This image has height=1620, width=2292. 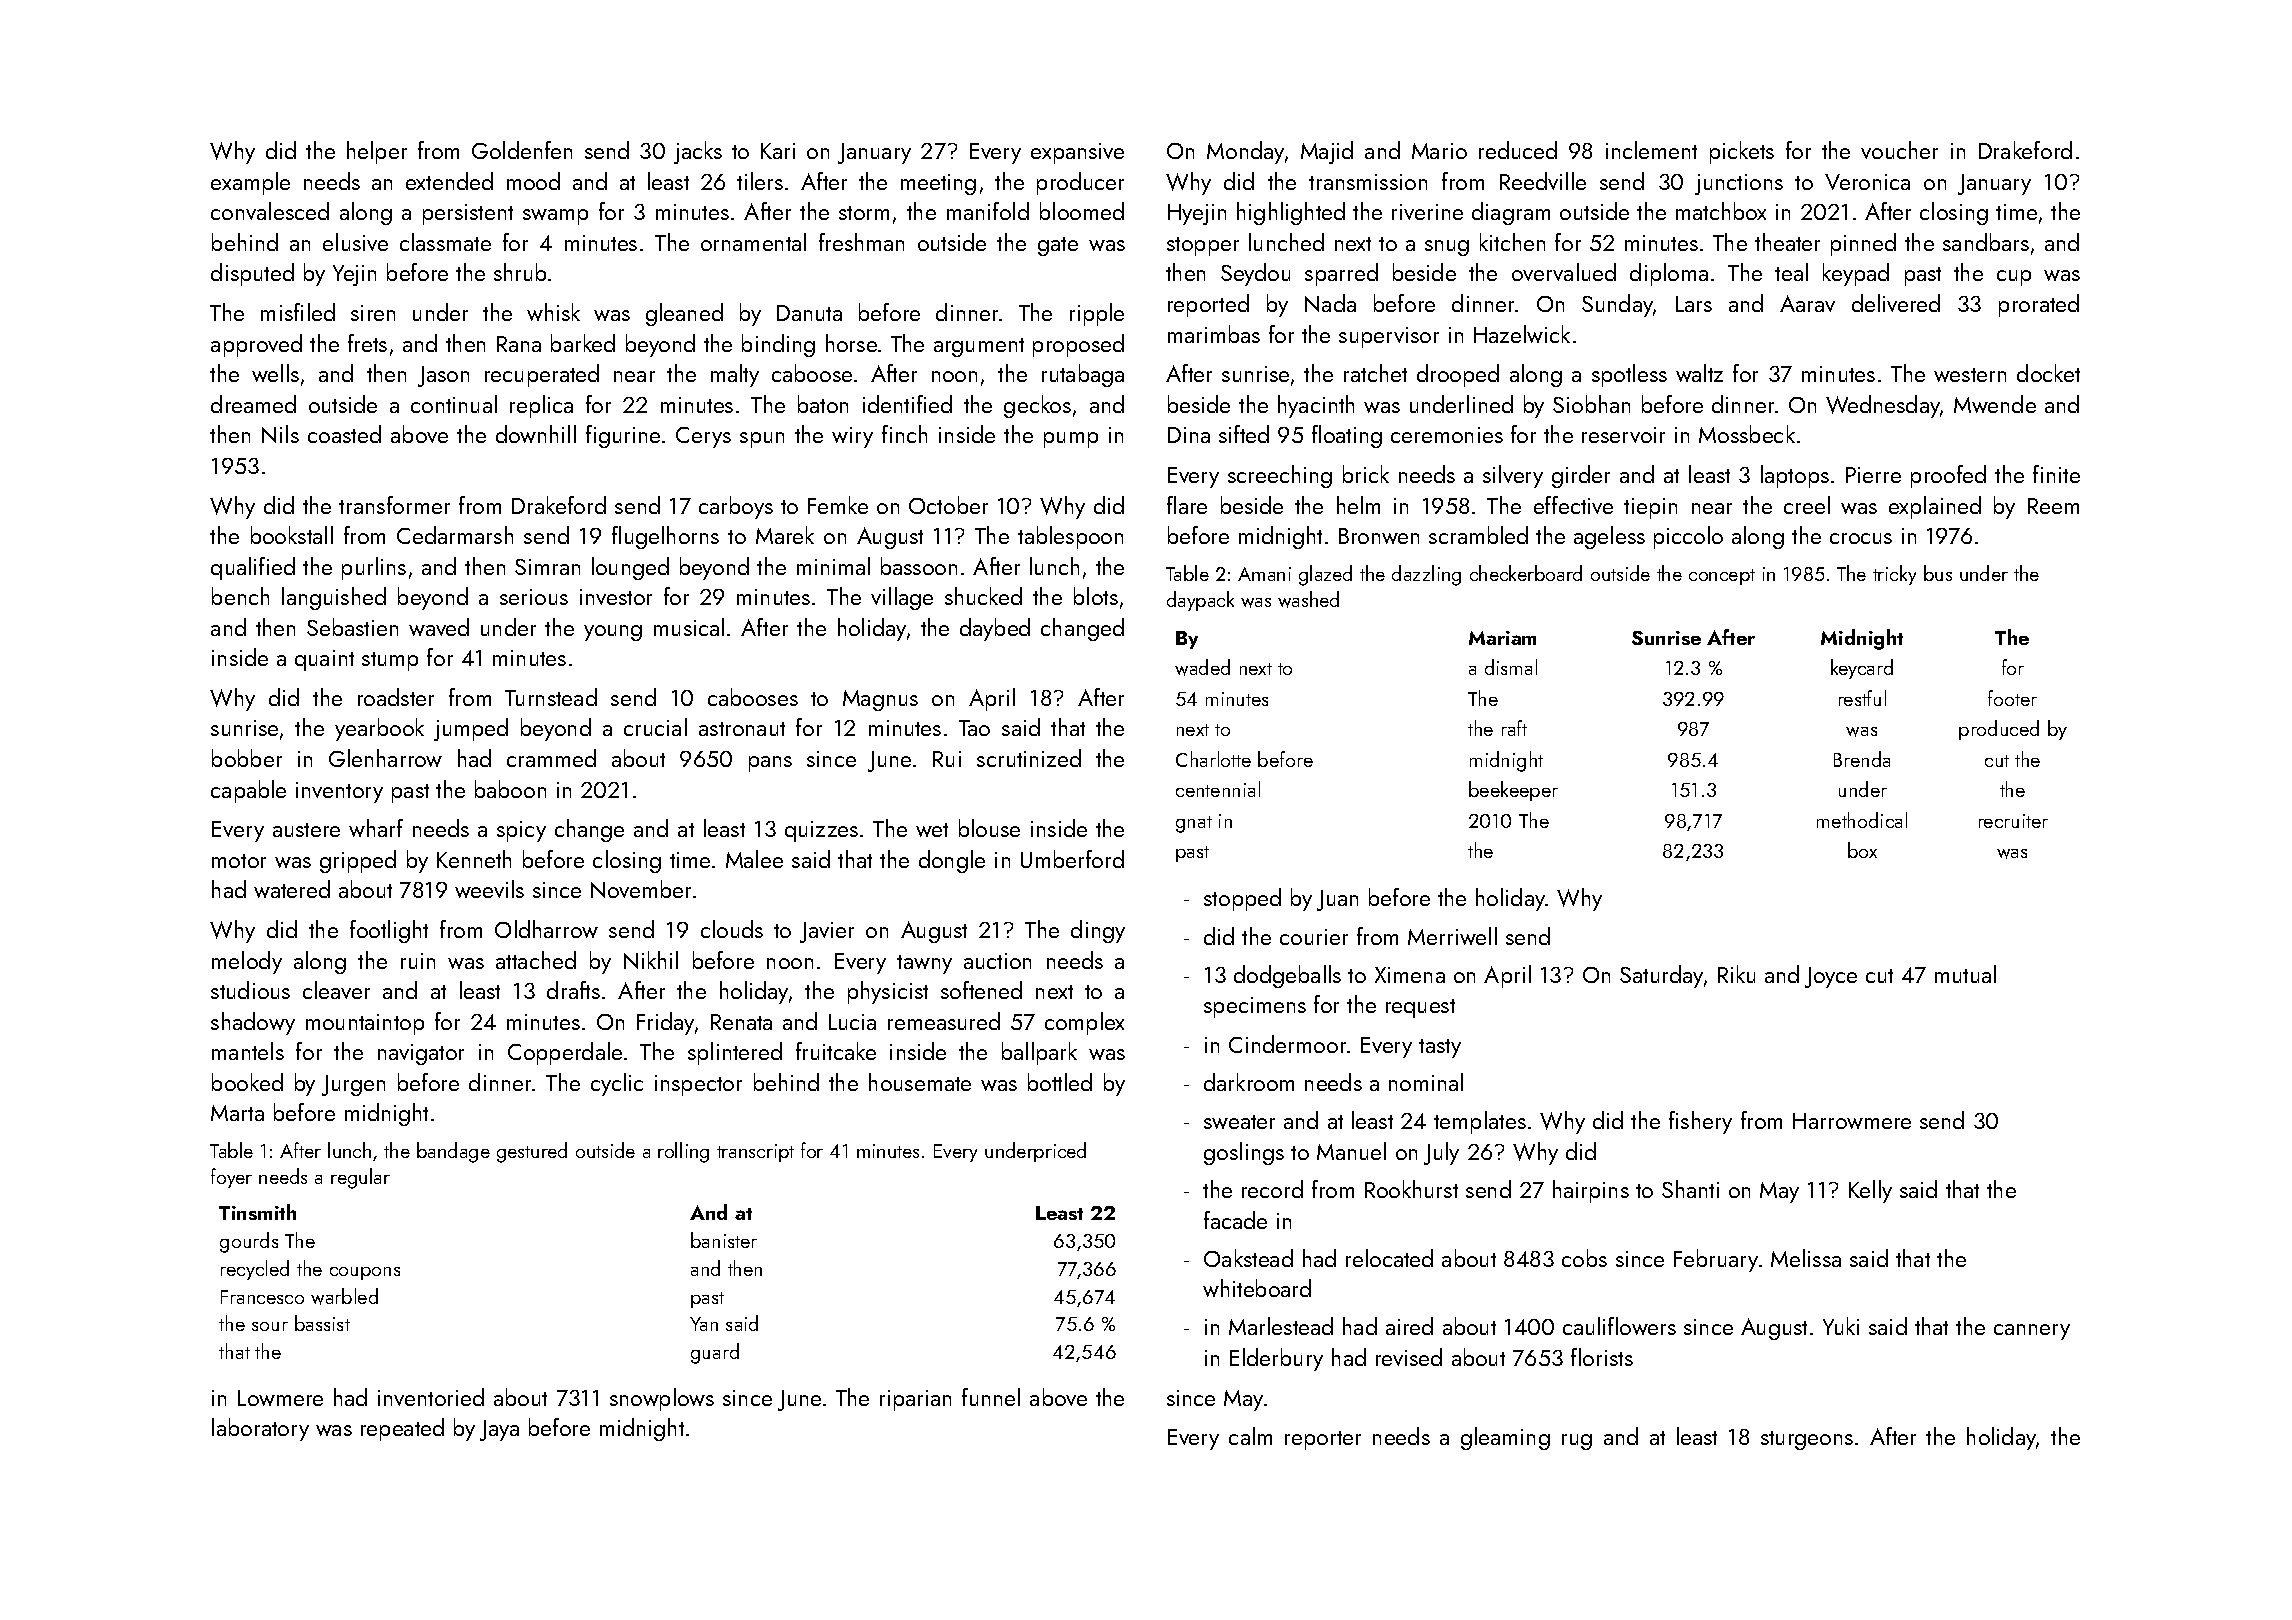 What do you see at coordinates (270, 1326) in the image?
I see `sour` at bounding box center [270, 1326].
